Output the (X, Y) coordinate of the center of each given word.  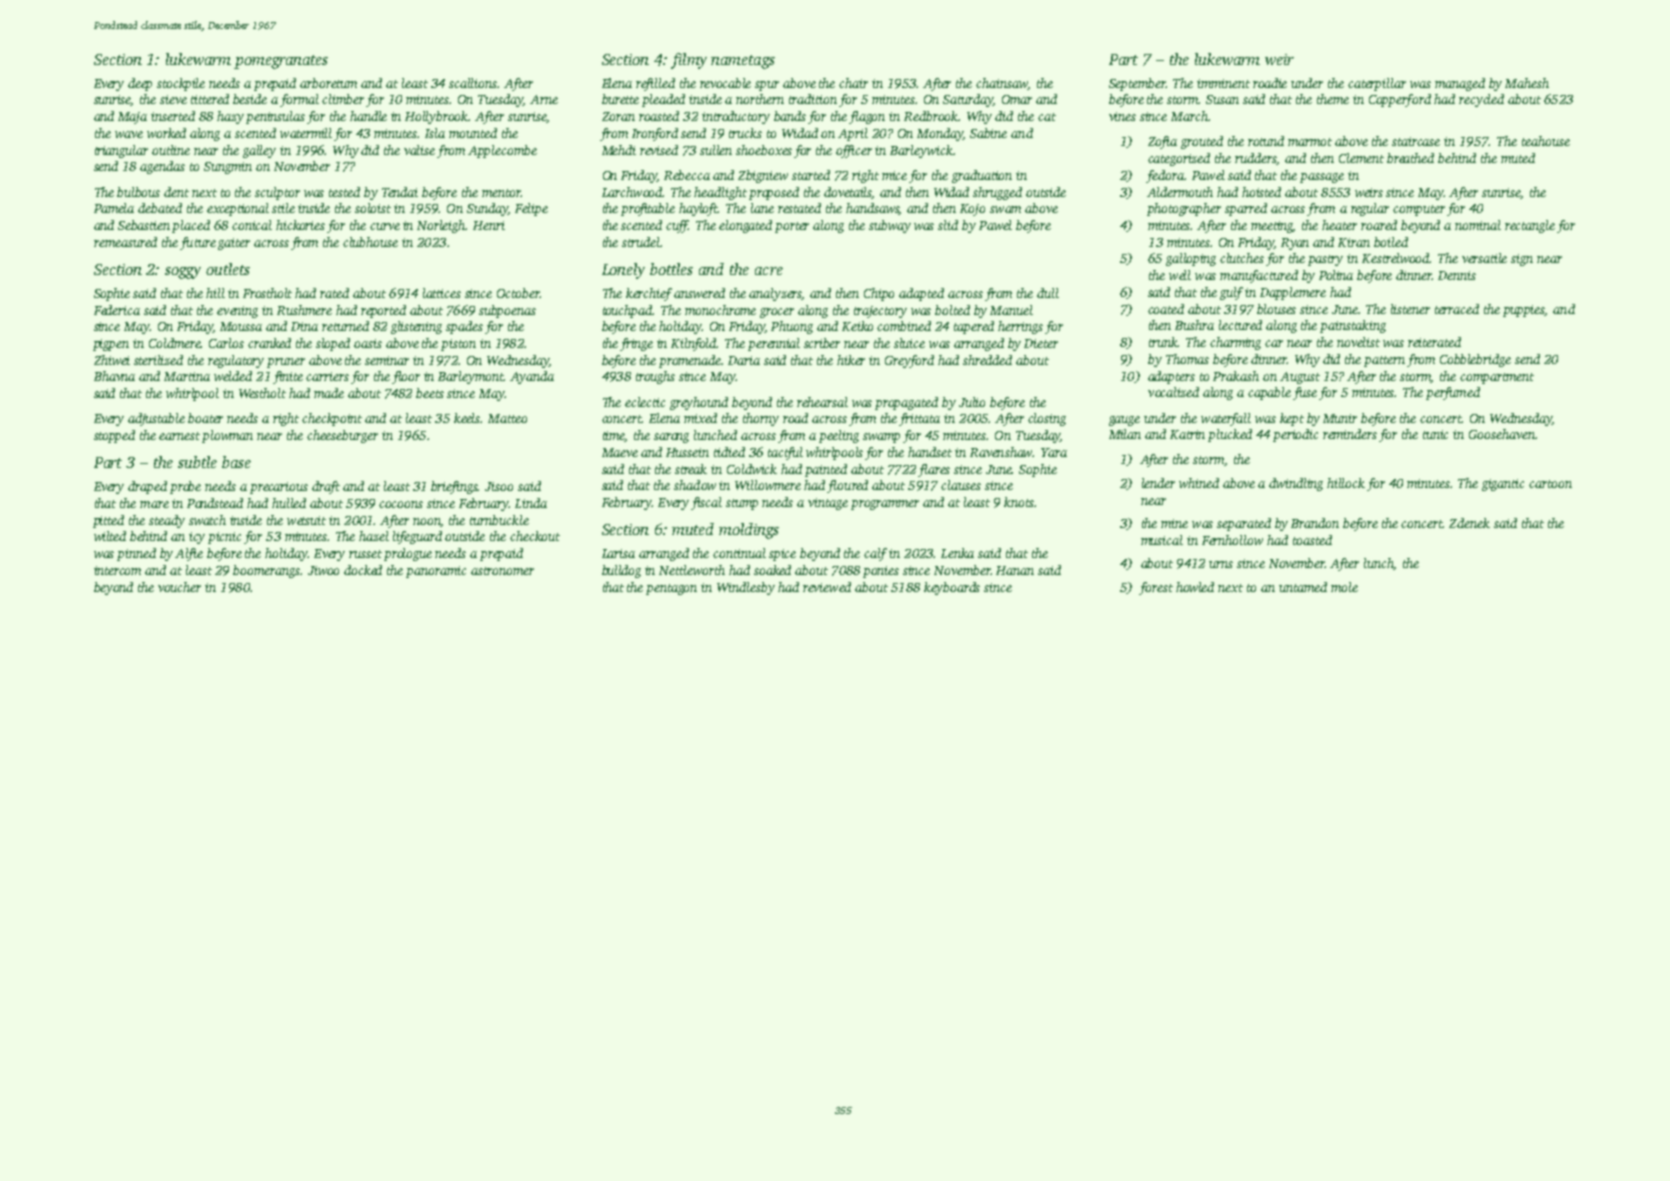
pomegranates (281, 62)
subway (890, 226)
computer (1419, 210)
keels (467, 418)
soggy (183, 273)
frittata (919, 419)
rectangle (1530, 226)
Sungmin (228, 168)
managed (1460, 84)
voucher (179, 587)
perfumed (1453, 393)
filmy (689, 61)
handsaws (873, 209)
